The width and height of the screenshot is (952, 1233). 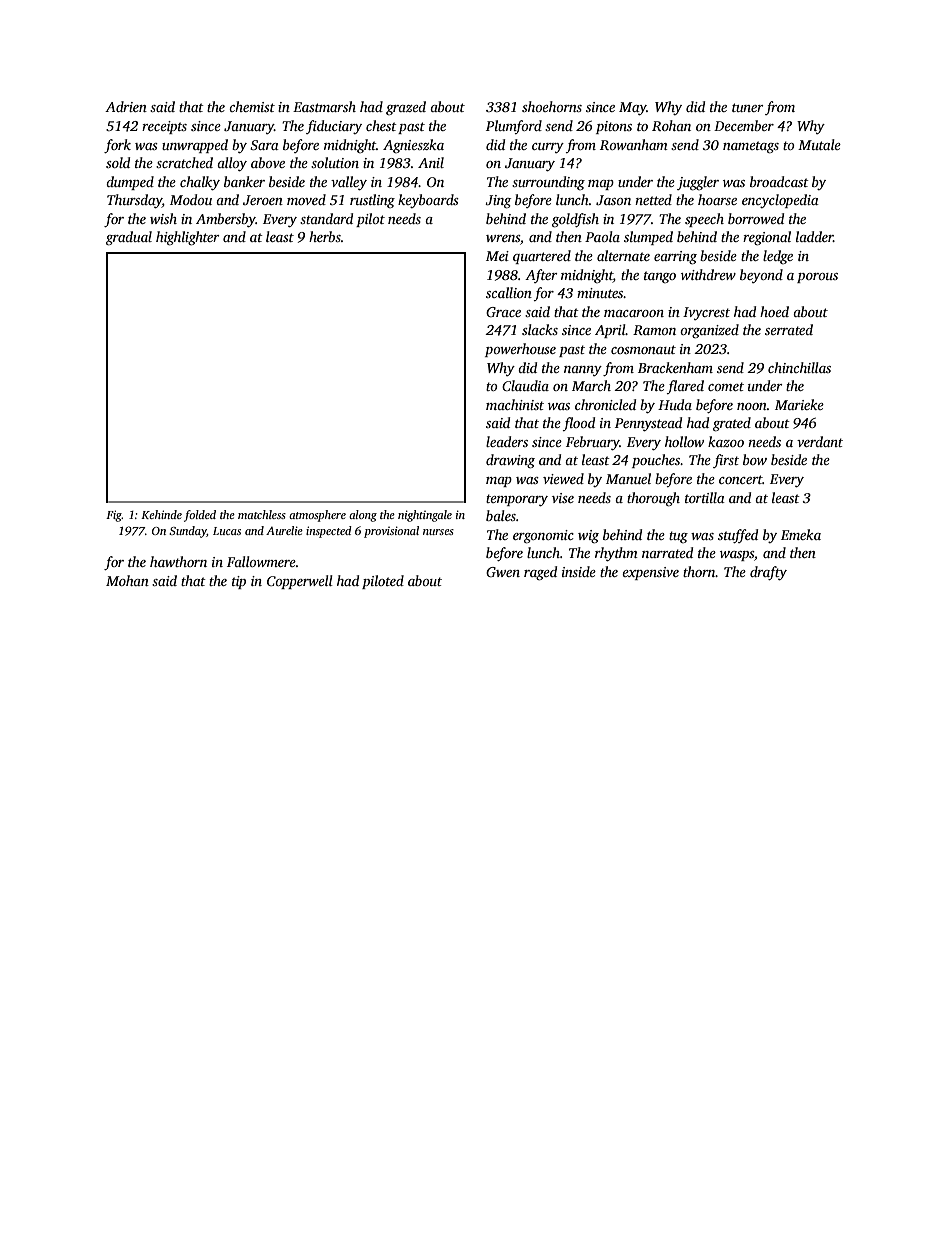 I want to click on organized, so click(x=709, y=331).
